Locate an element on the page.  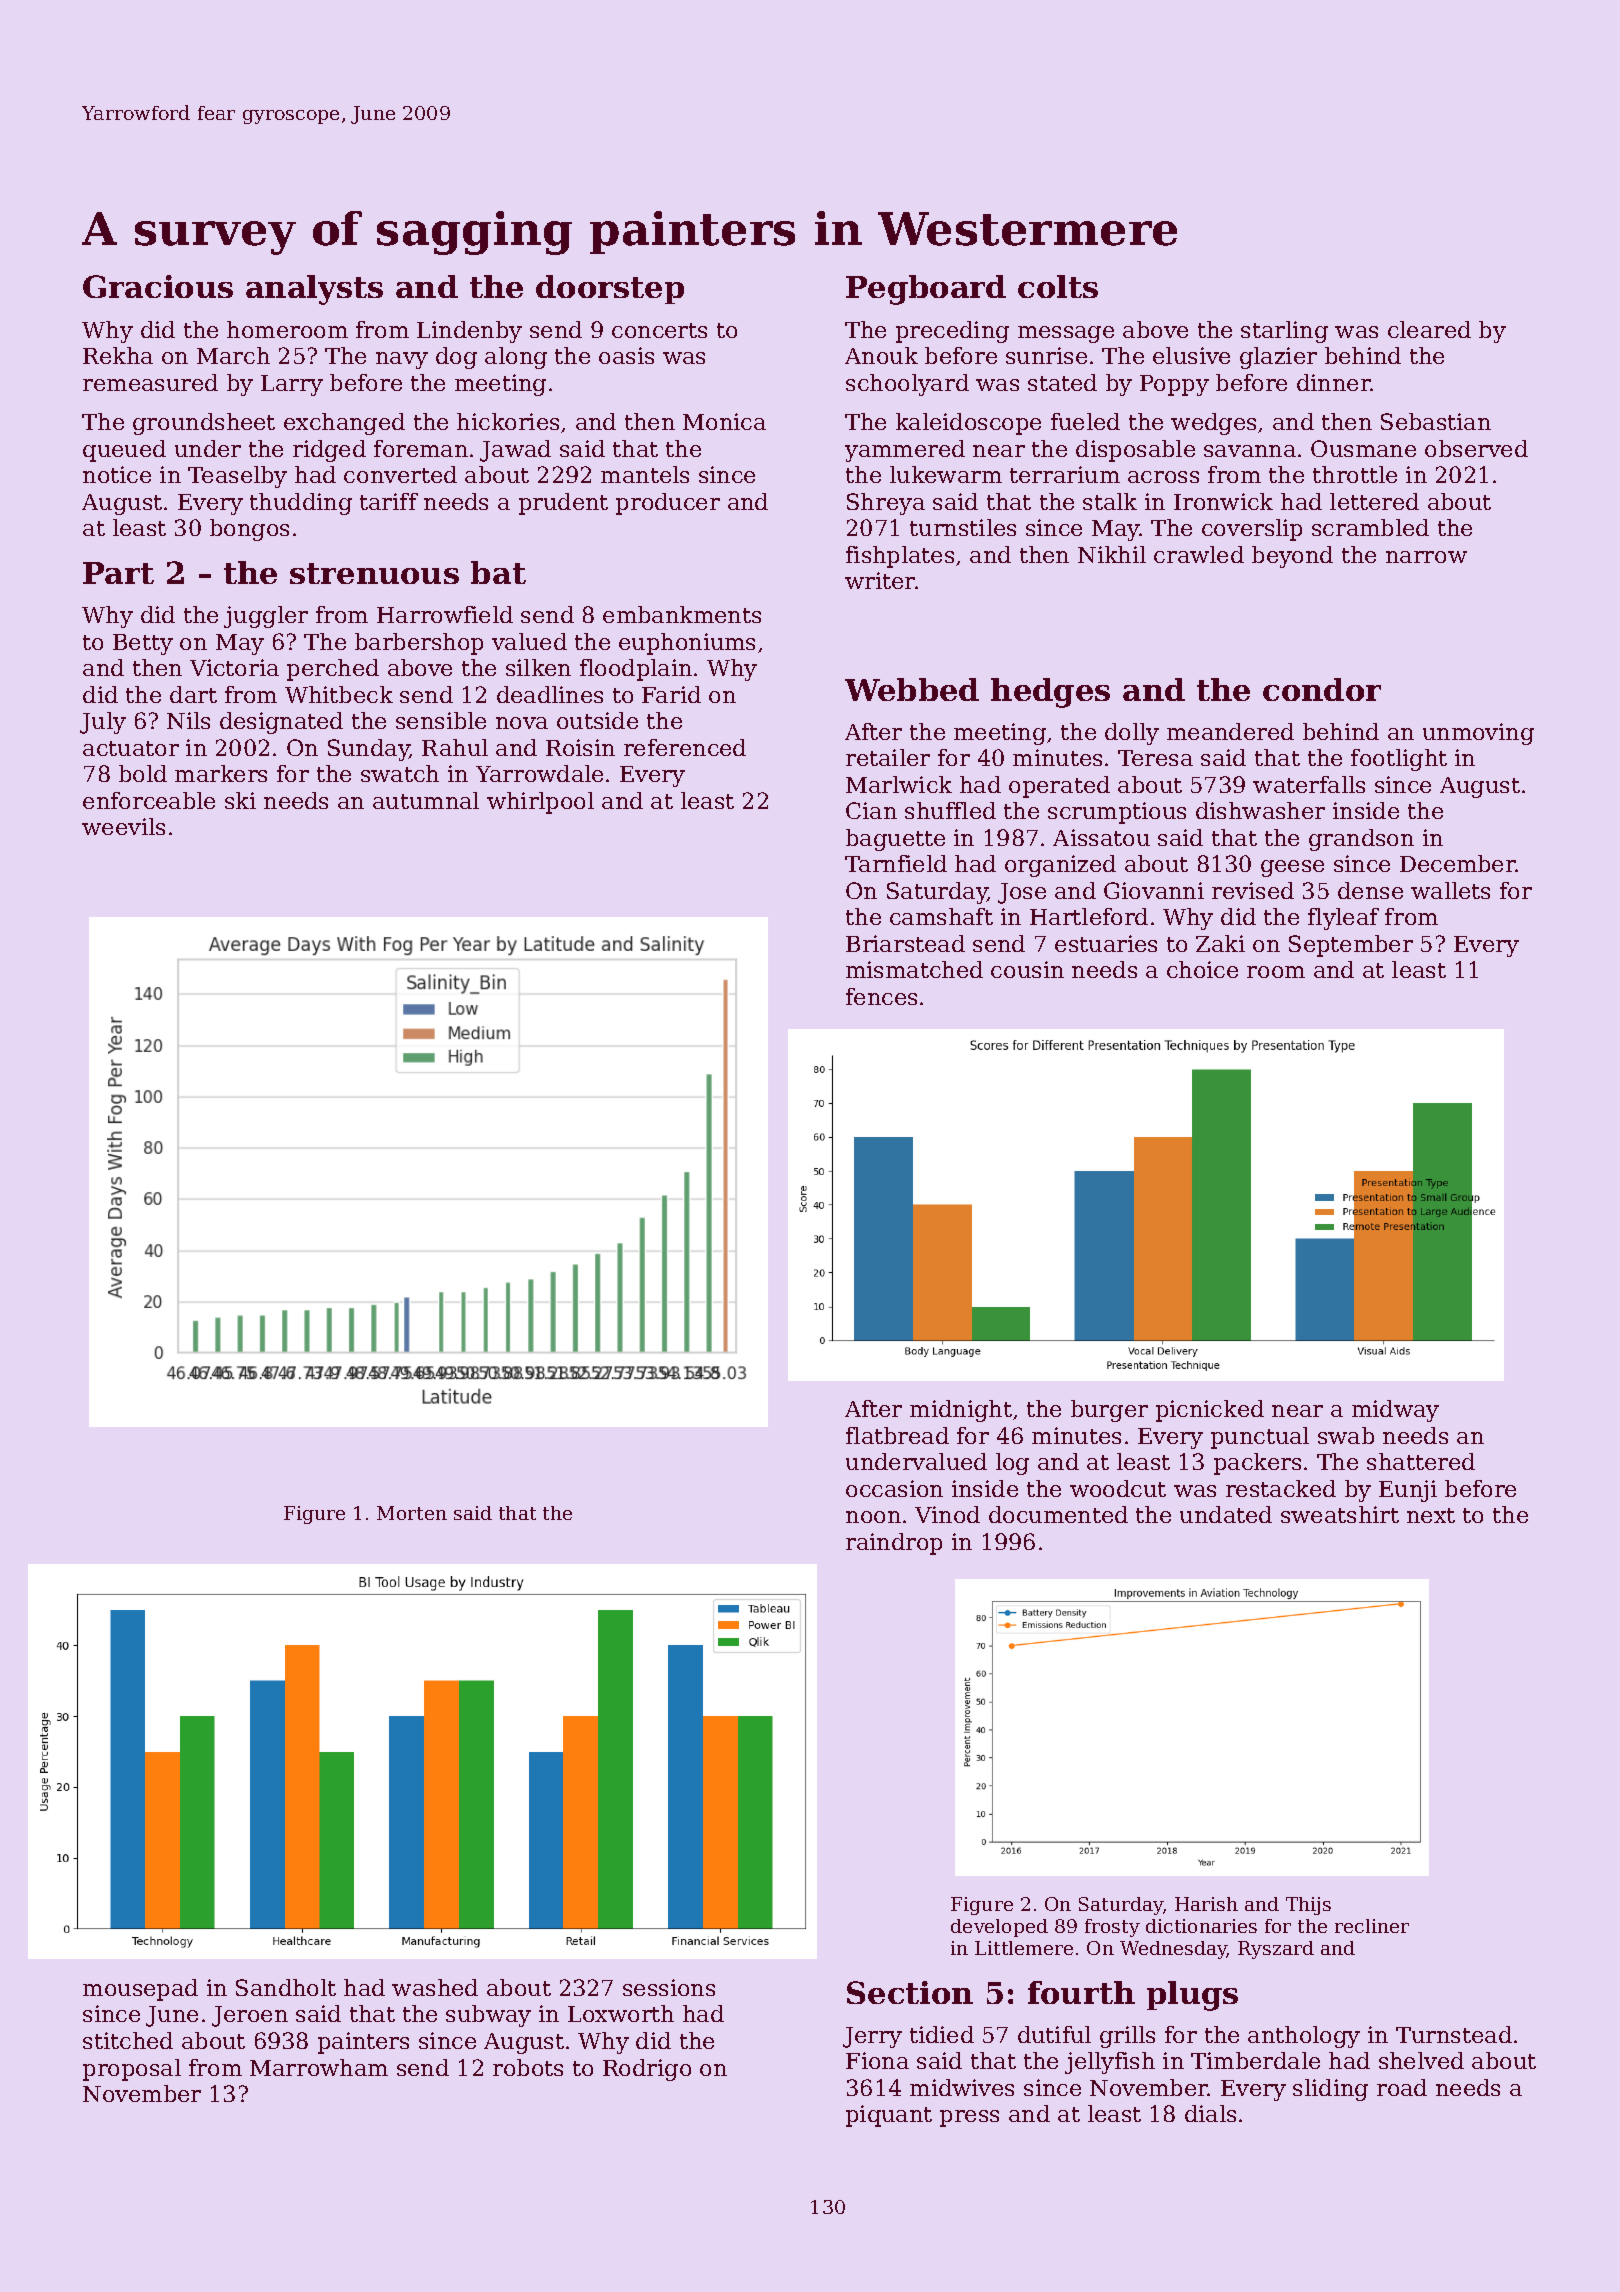
Cian is located at coordinates (871, 810).
